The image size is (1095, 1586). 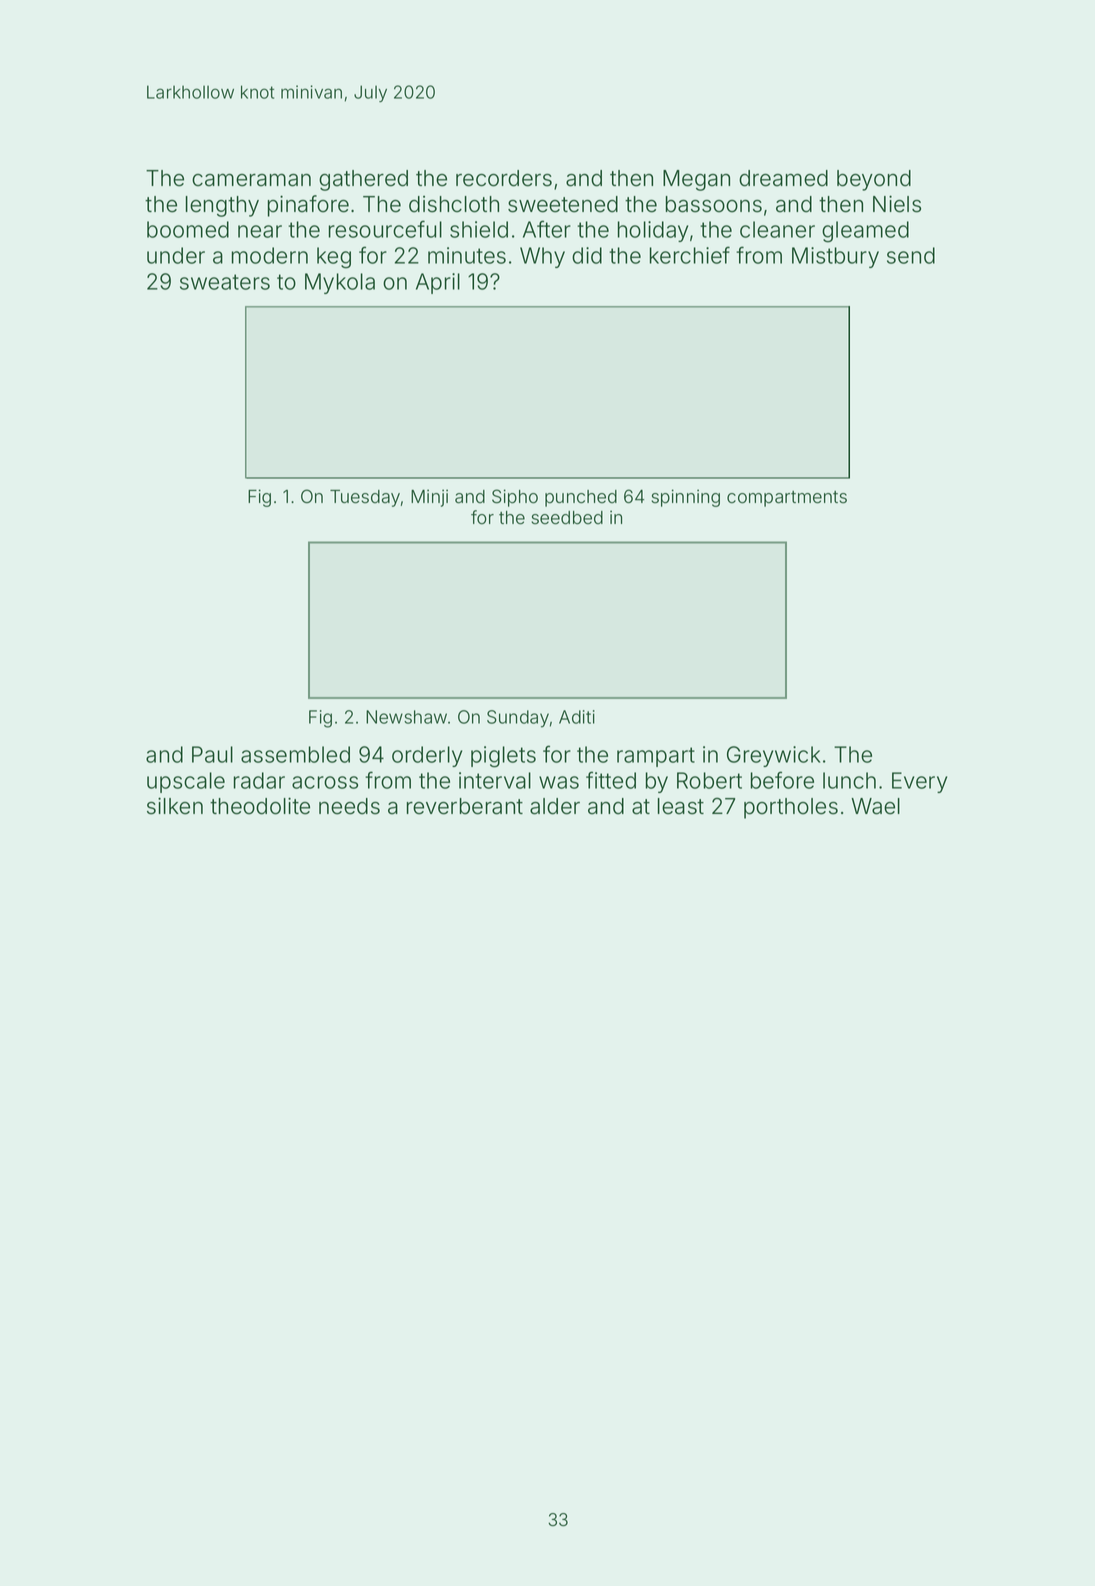 What do you see at coordinates (690, 255) in the screenshot?
I see `kerchief` at bounding box center [690, 255].
